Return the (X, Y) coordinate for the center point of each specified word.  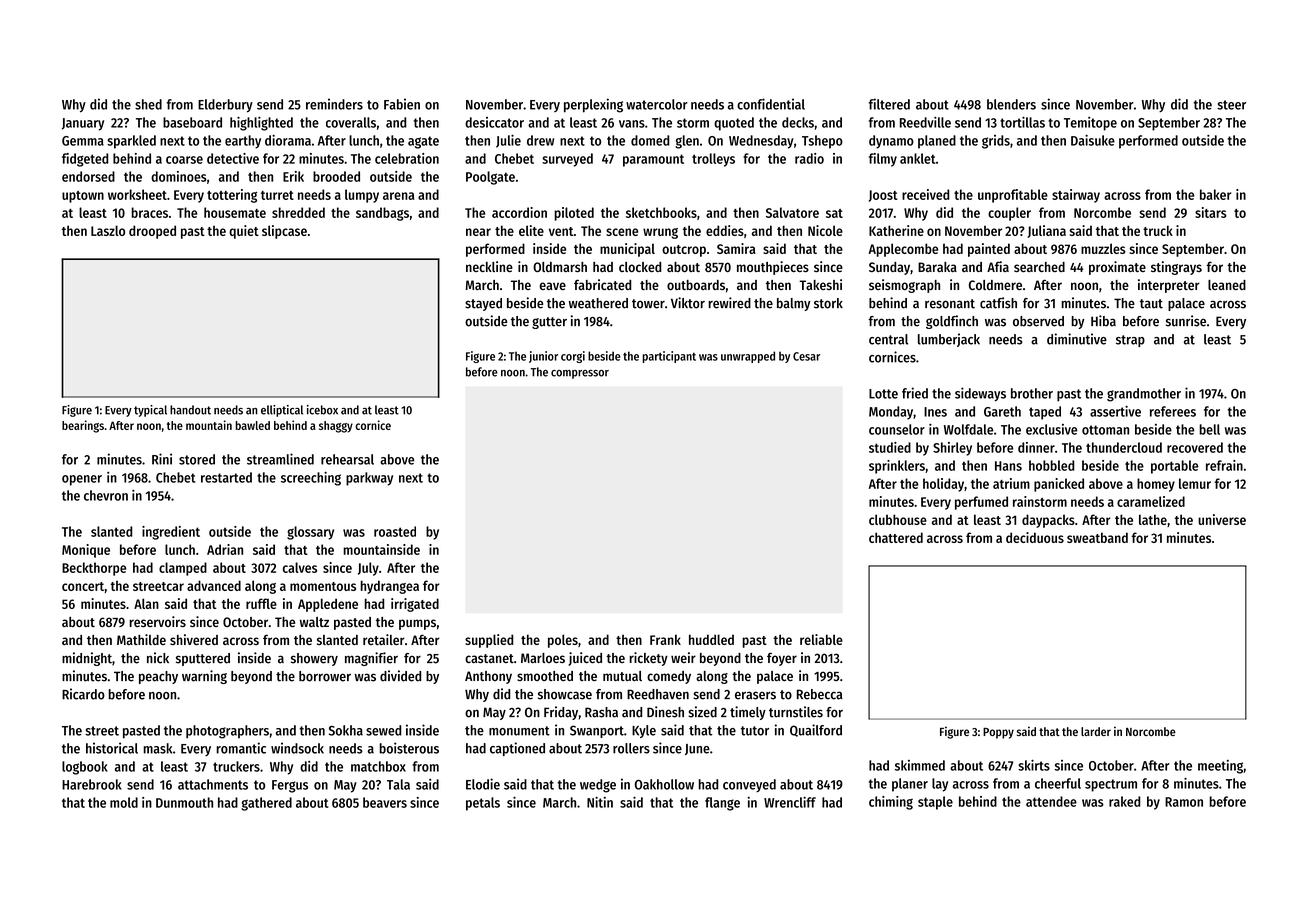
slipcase (284, 232)
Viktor (688, 303)
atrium (1011, 483)
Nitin (600, 802)
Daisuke (1093, 140)
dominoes (179, 176)
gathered (266, 804)
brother (1032, 393)
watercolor (657, 104)
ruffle (261, 603)
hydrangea (389, 587)
